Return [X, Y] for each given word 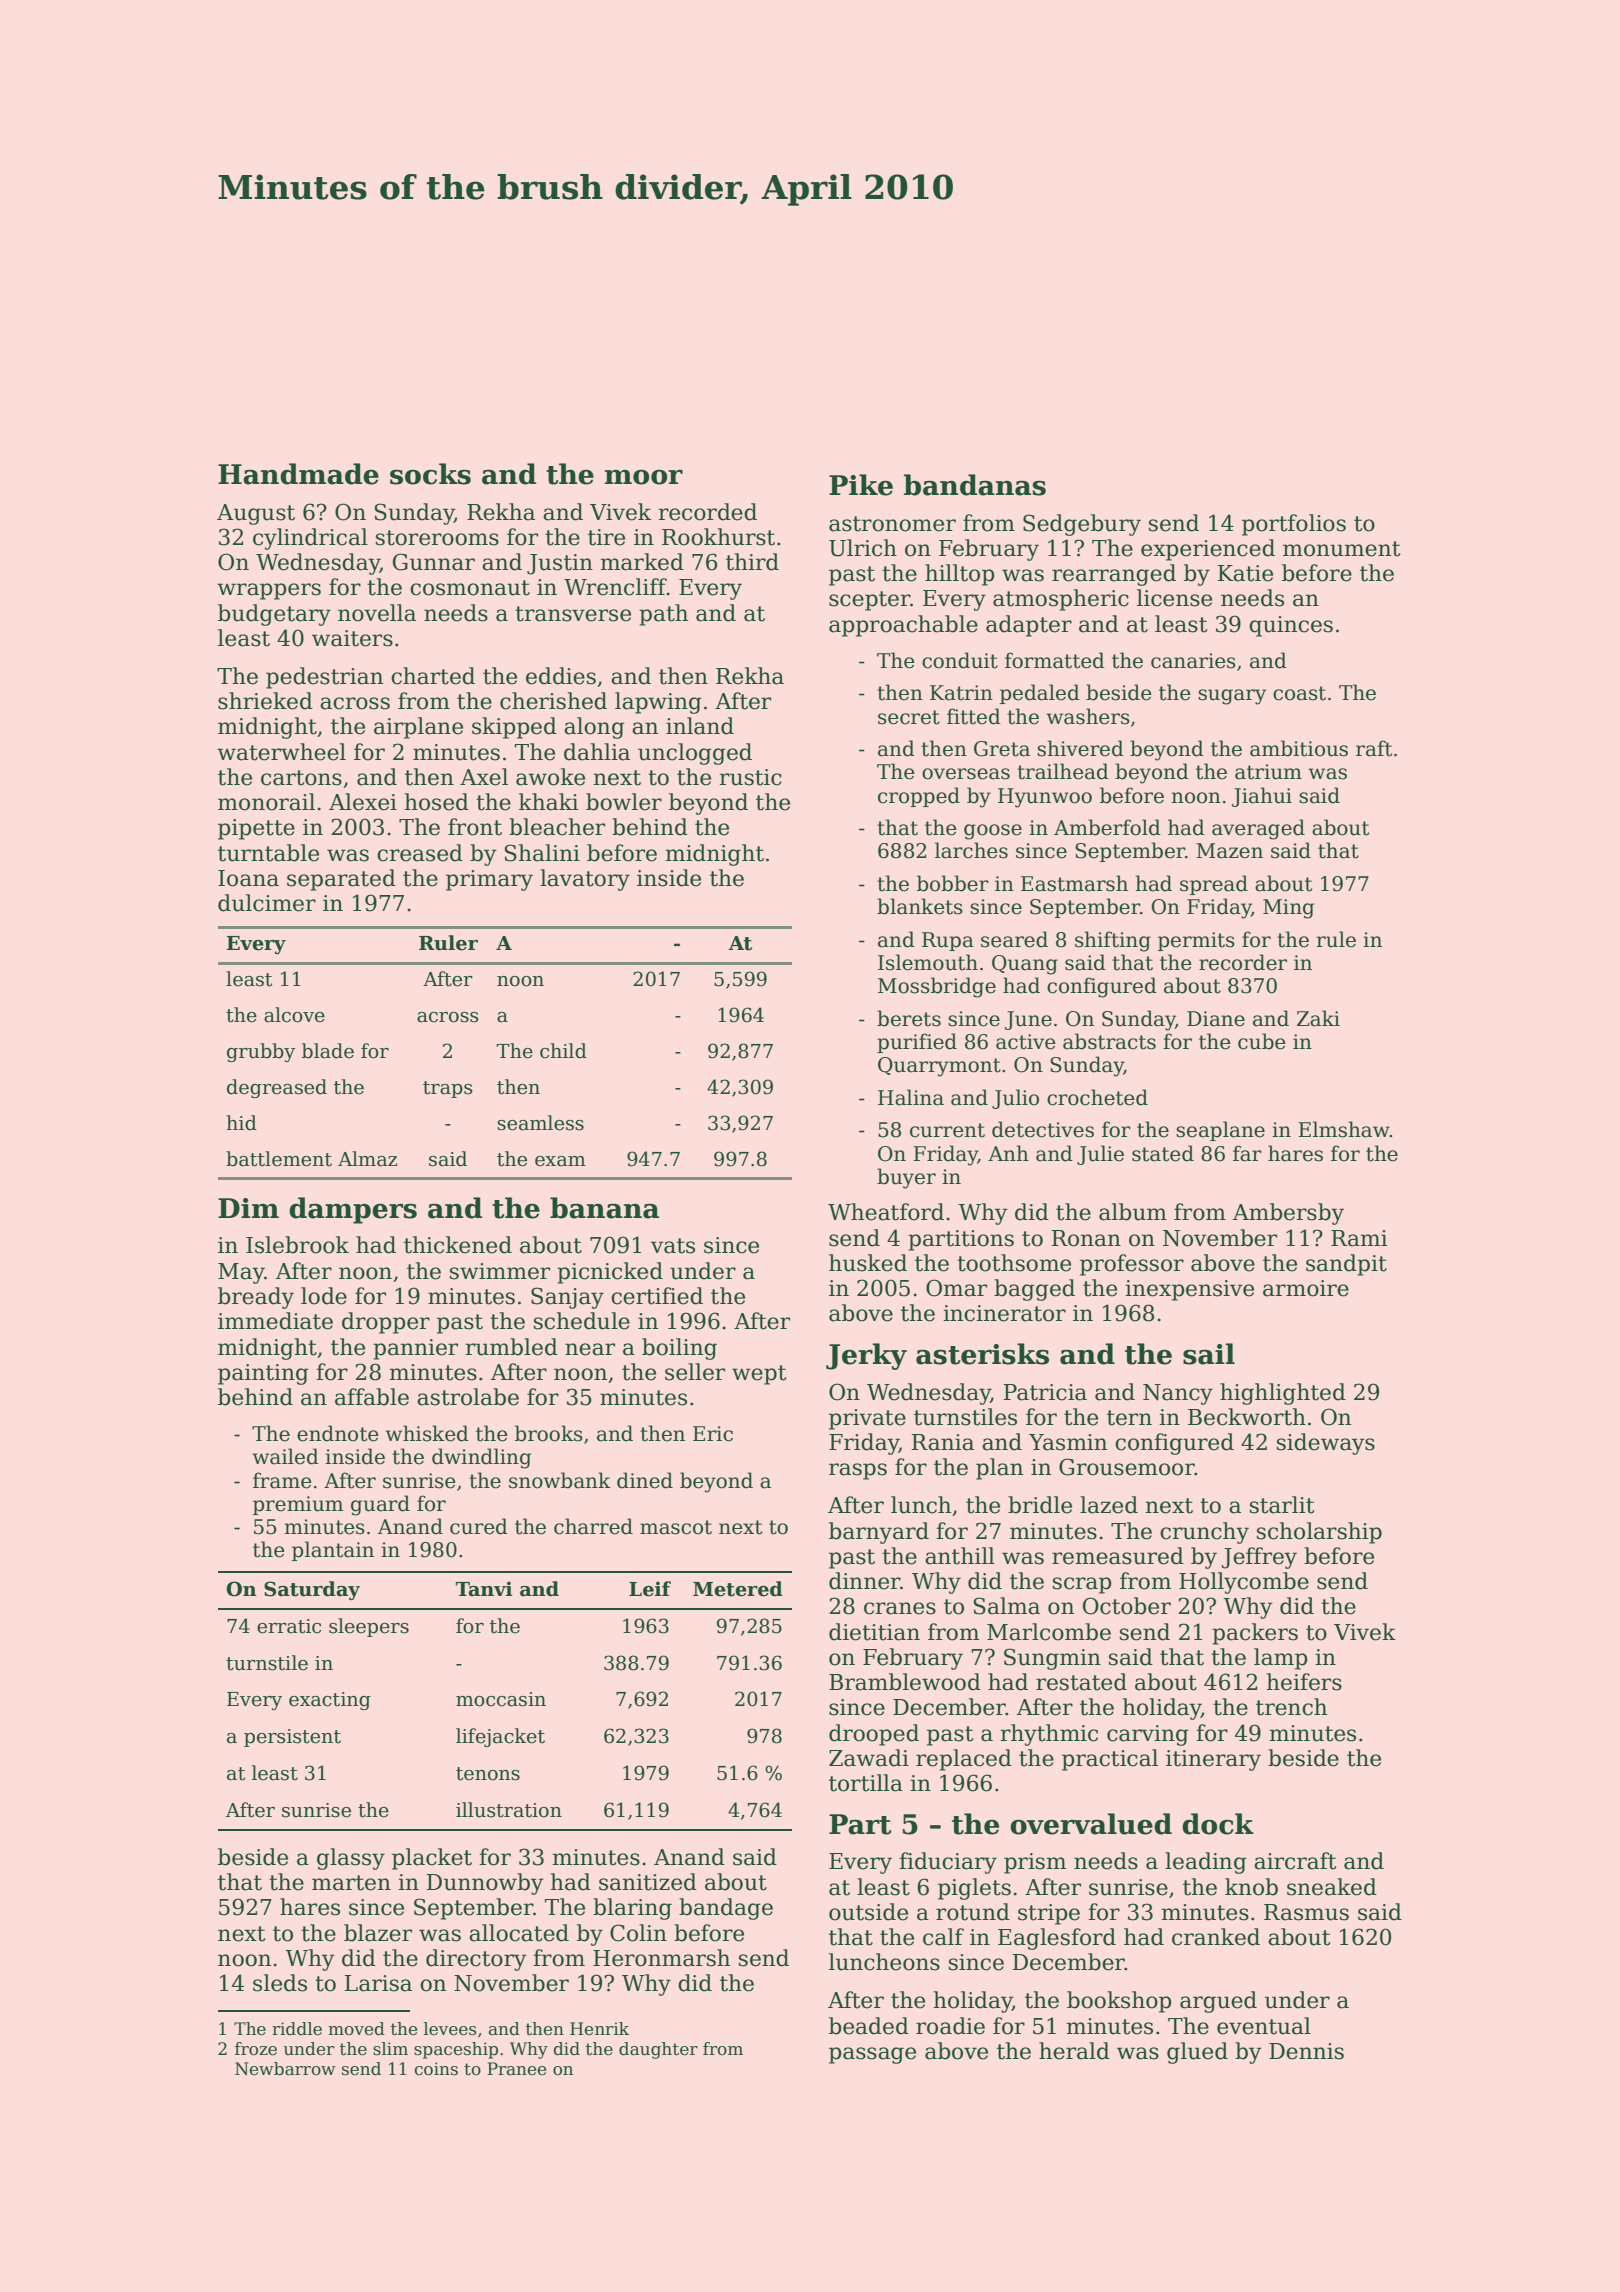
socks [430, 474]
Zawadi [869, 1758]
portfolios [1294, 525]
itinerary [1213, 1760]
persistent [292, 1738]
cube [1261, 1041]
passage [872, 2055]
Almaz [367, 1159]
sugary [1232, 697]
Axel [484, 777]
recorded [708, 512]
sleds [280, 1983]
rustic [751, 777]
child [563, 1051]
